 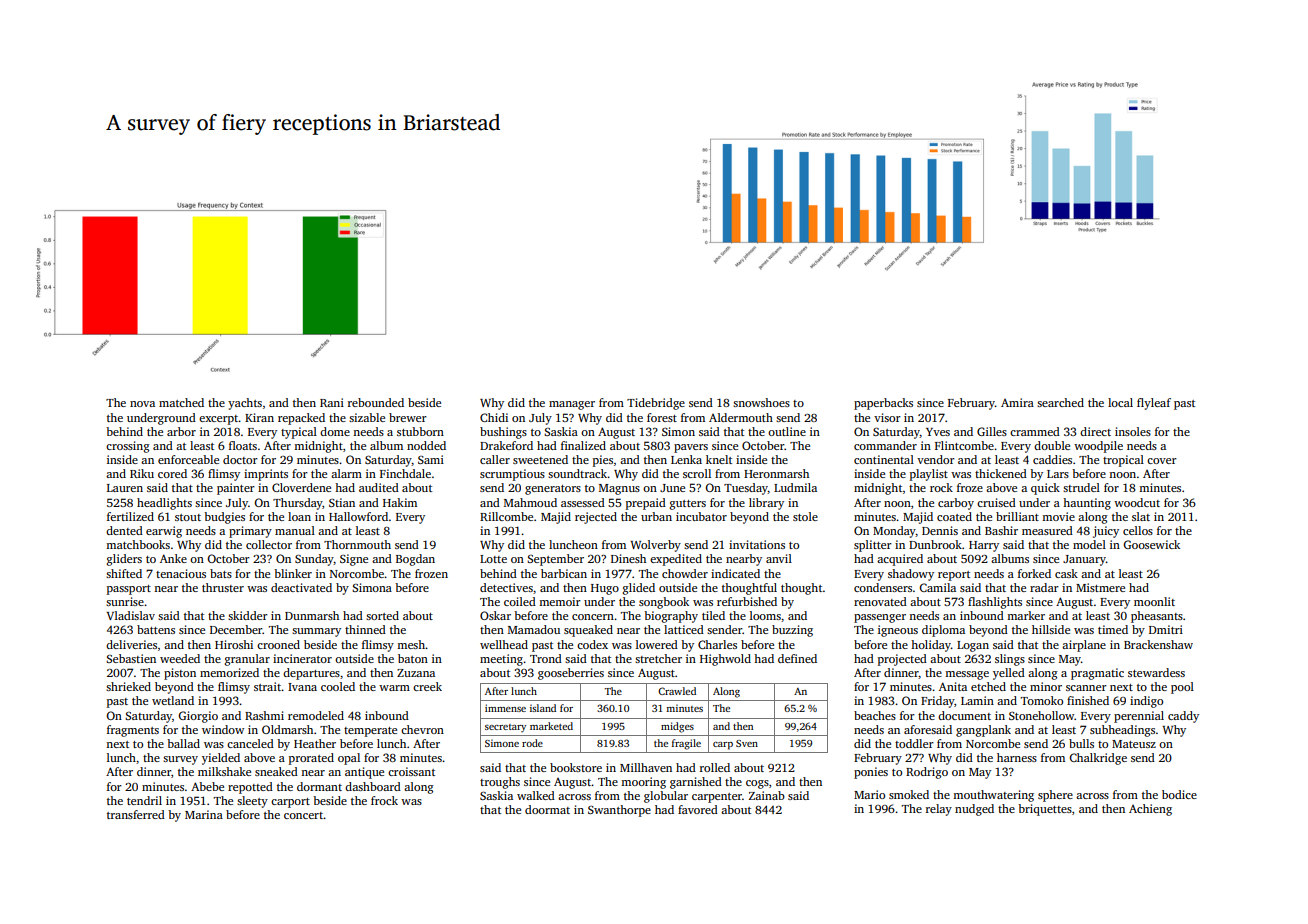 What do you see at coordinates (588, 631) in the screenshot?
I see `squeaked` at bounding box center [588, 631].
